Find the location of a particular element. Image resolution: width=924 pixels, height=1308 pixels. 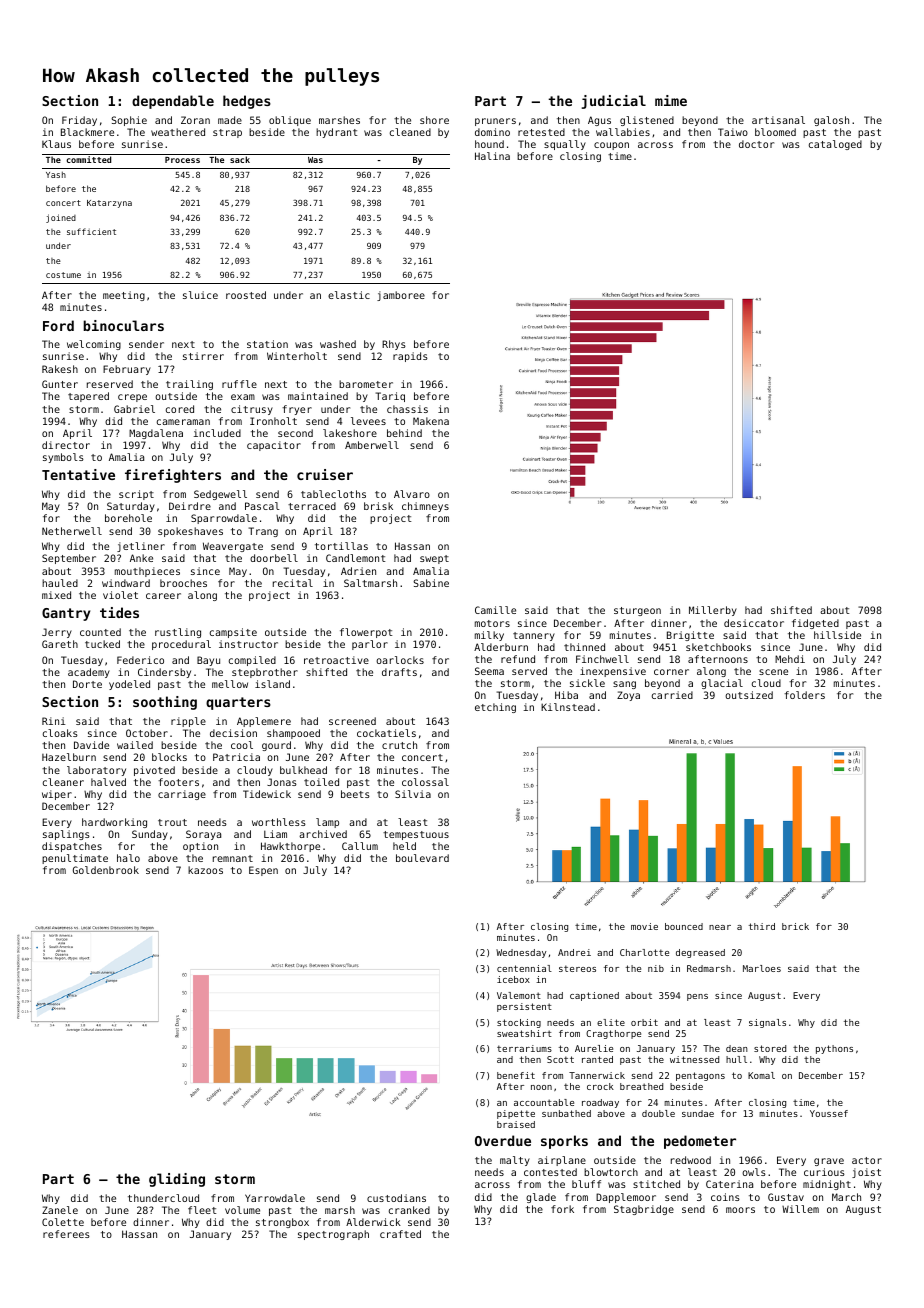

referees is located at coordinates (66, 1234).
